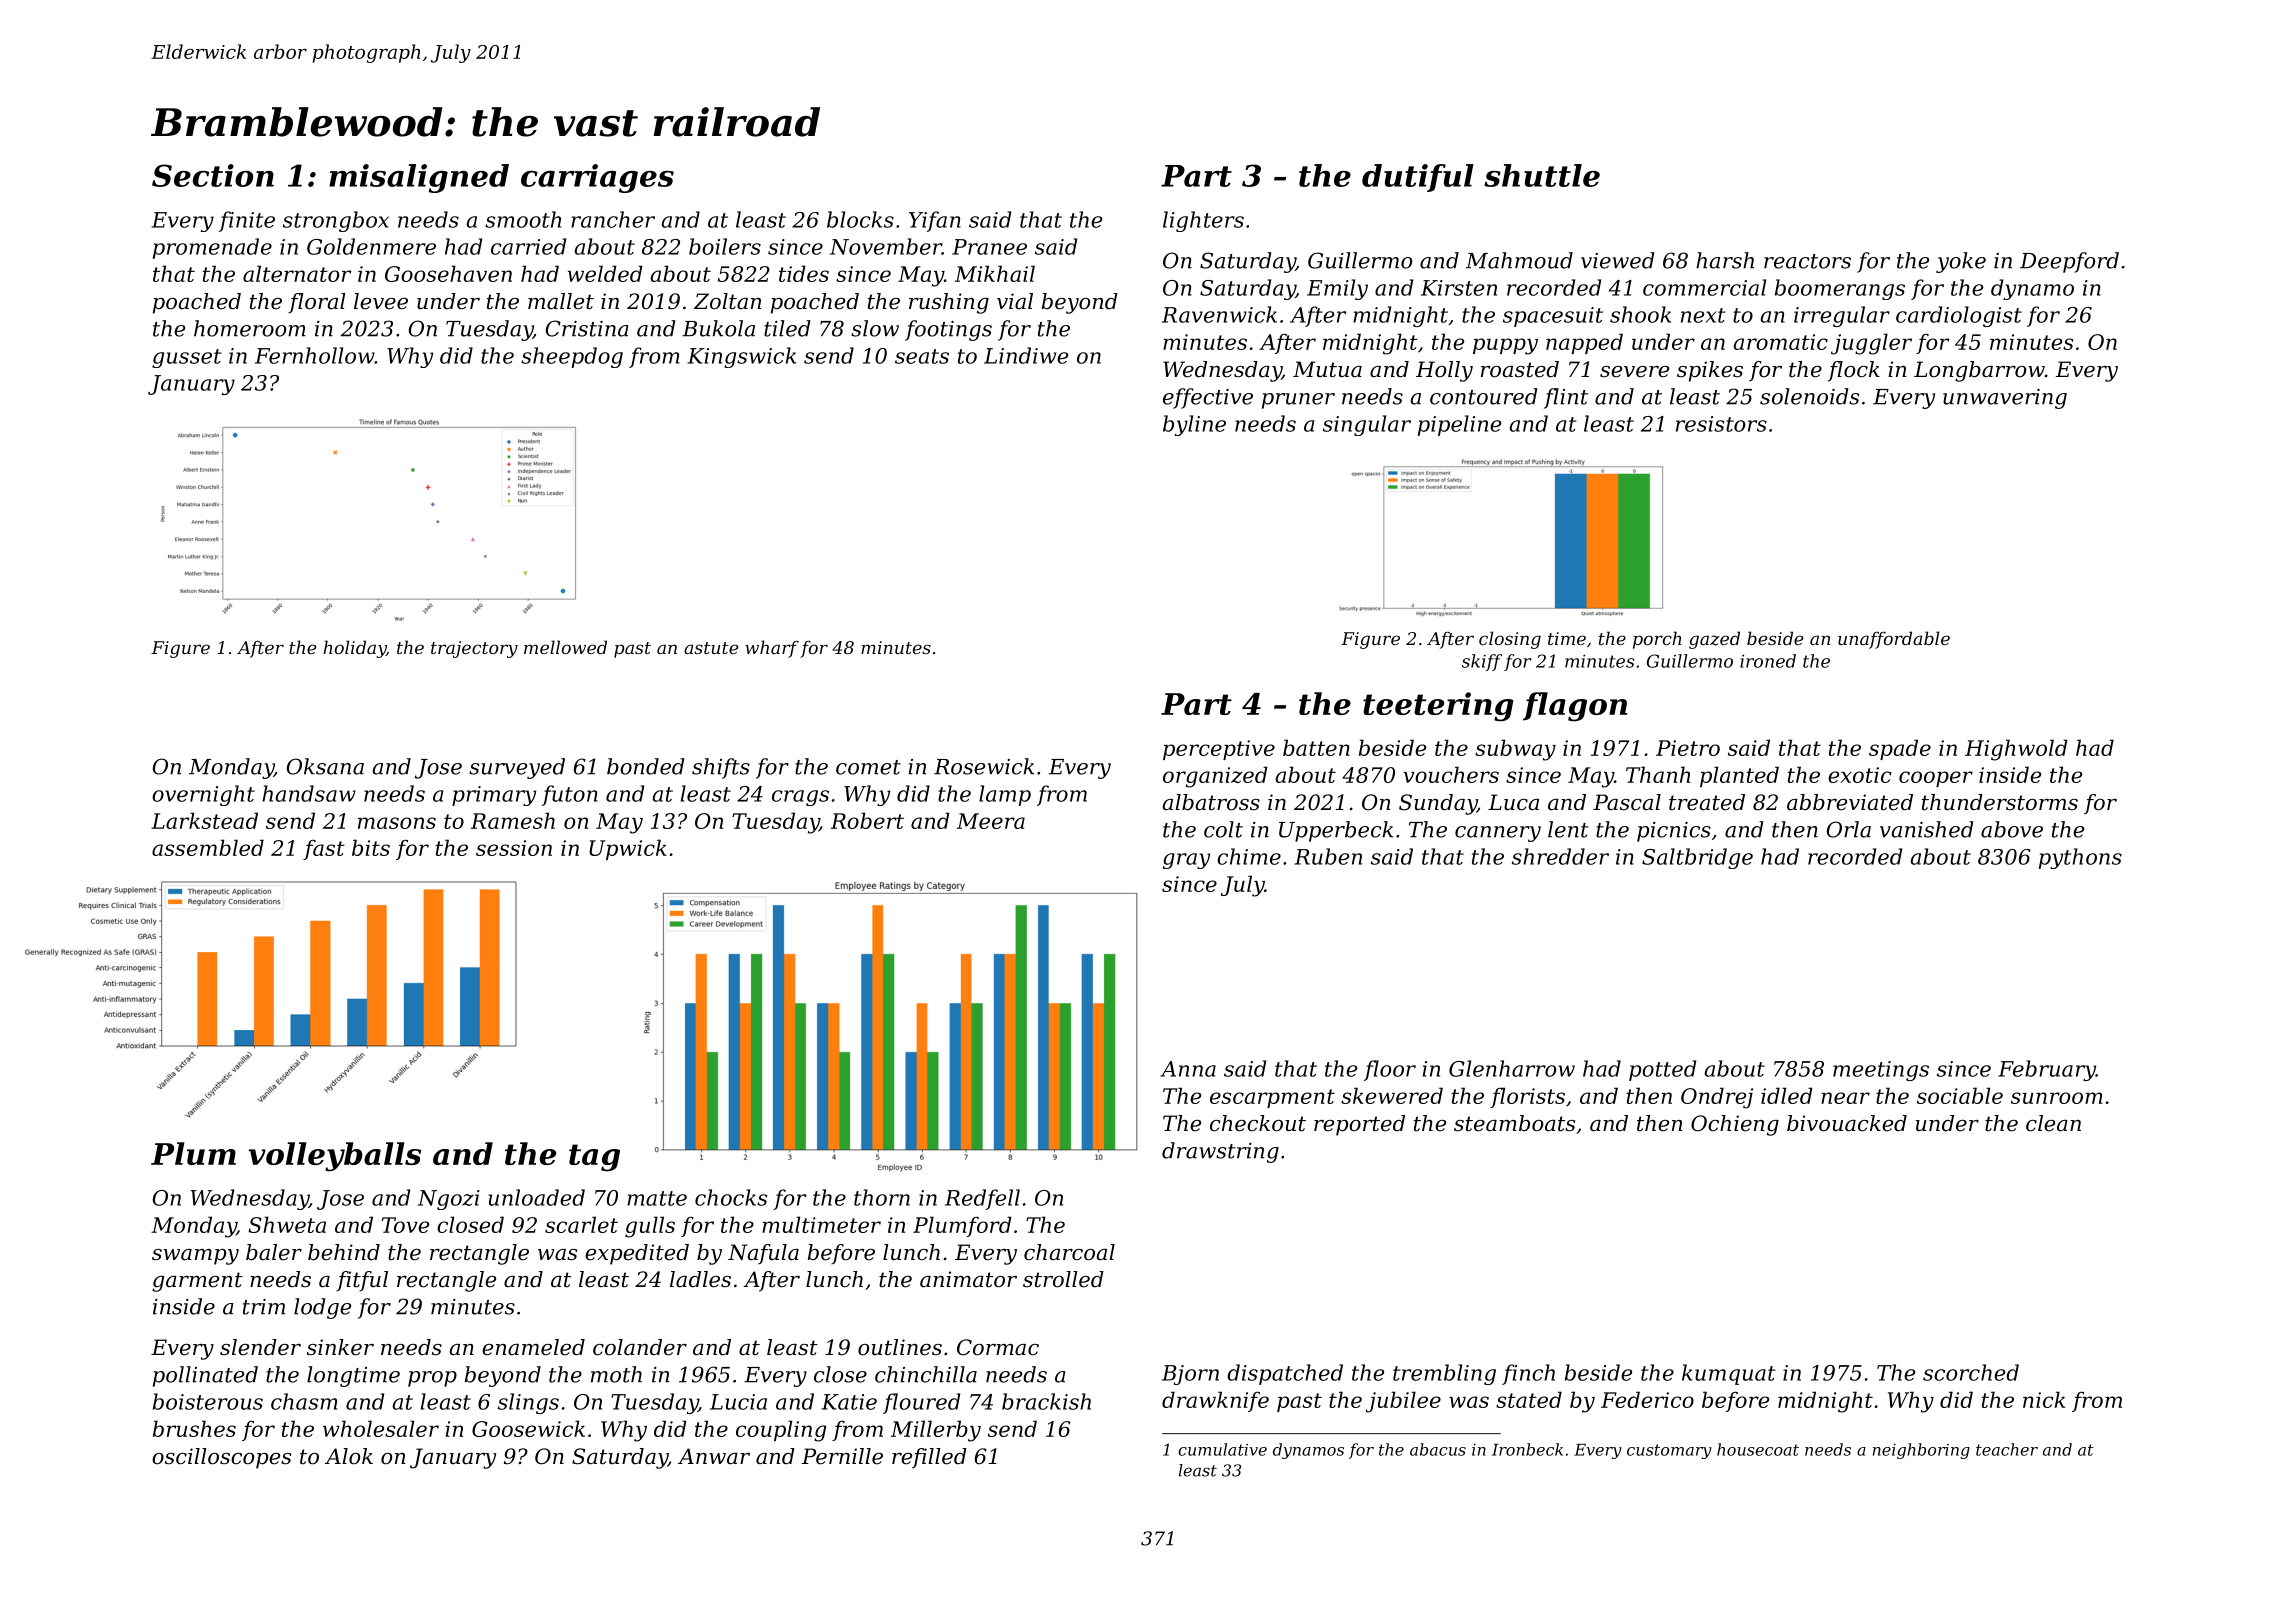 The width and height of the document is (2282, 1614). Describe the element at coordinates (186, 358) in the document. I see `gusset` at that location.
